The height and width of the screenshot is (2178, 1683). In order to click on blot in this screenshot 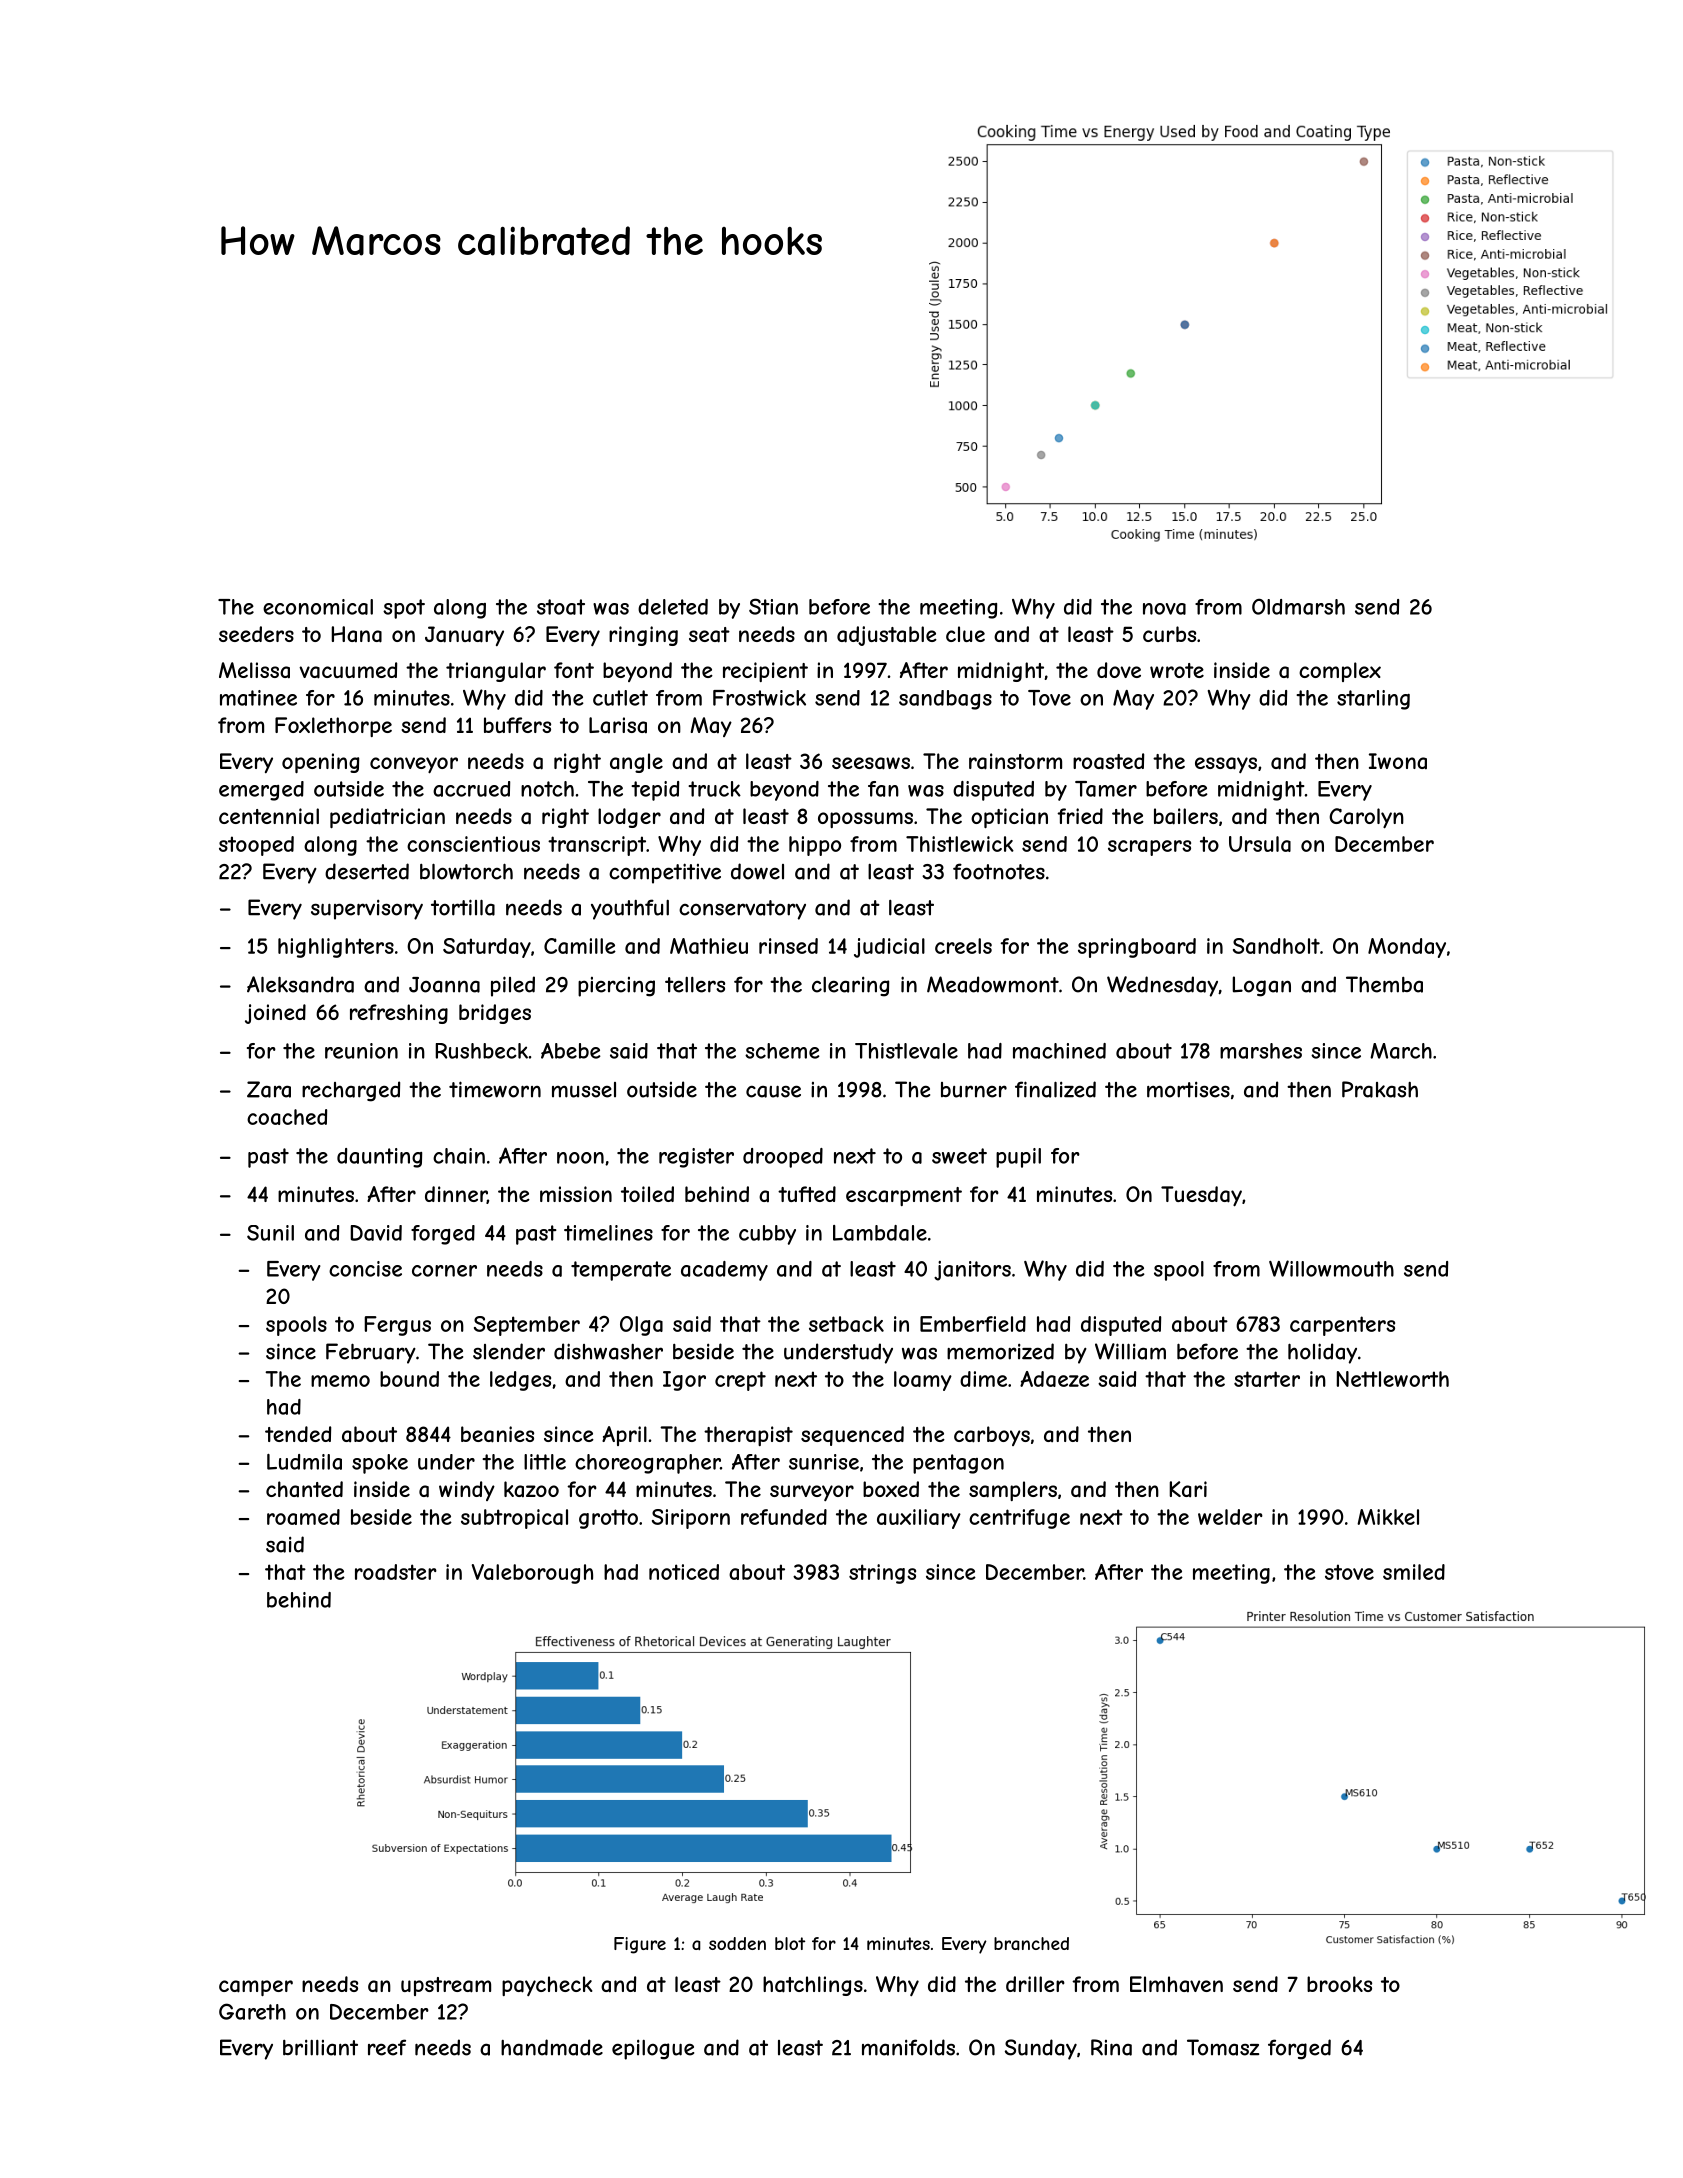, I will do `click(790, 1943)`.
